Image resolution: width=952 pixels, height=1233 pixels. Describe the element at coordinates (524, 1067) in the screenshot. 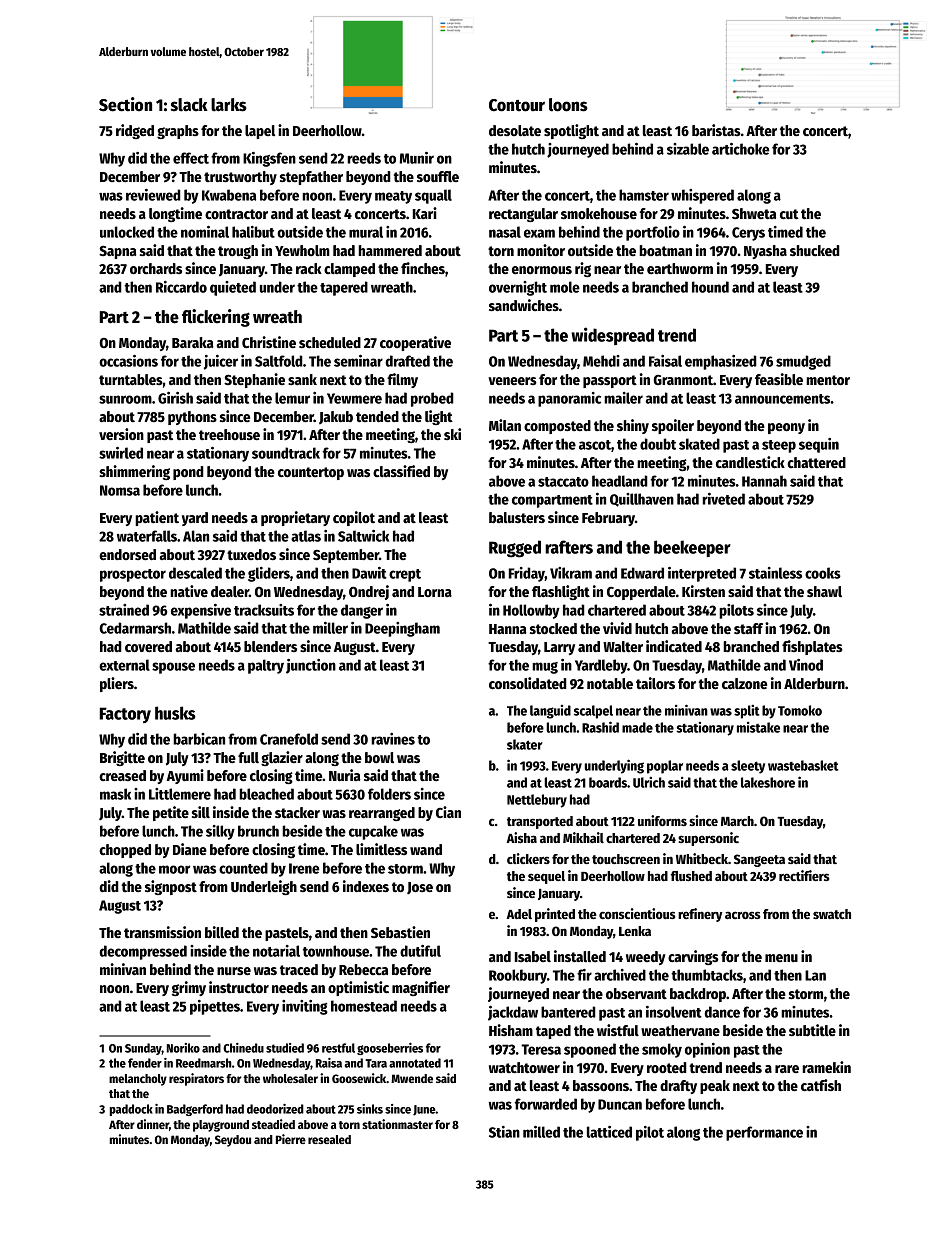

I see `watchtower` at that location.
